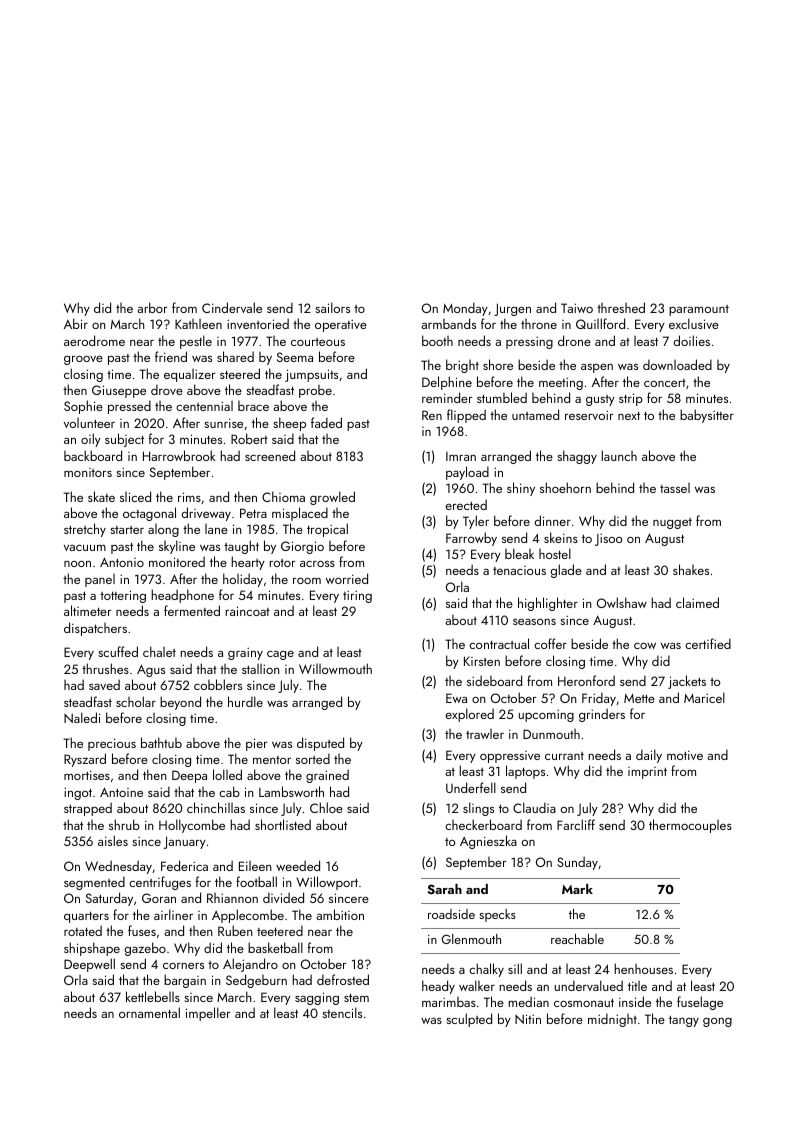 This screenshot has height=1134, width=799. Describe the element at coordinates (483, 824) in the screenshot. I see `checkerboard` at that location.
